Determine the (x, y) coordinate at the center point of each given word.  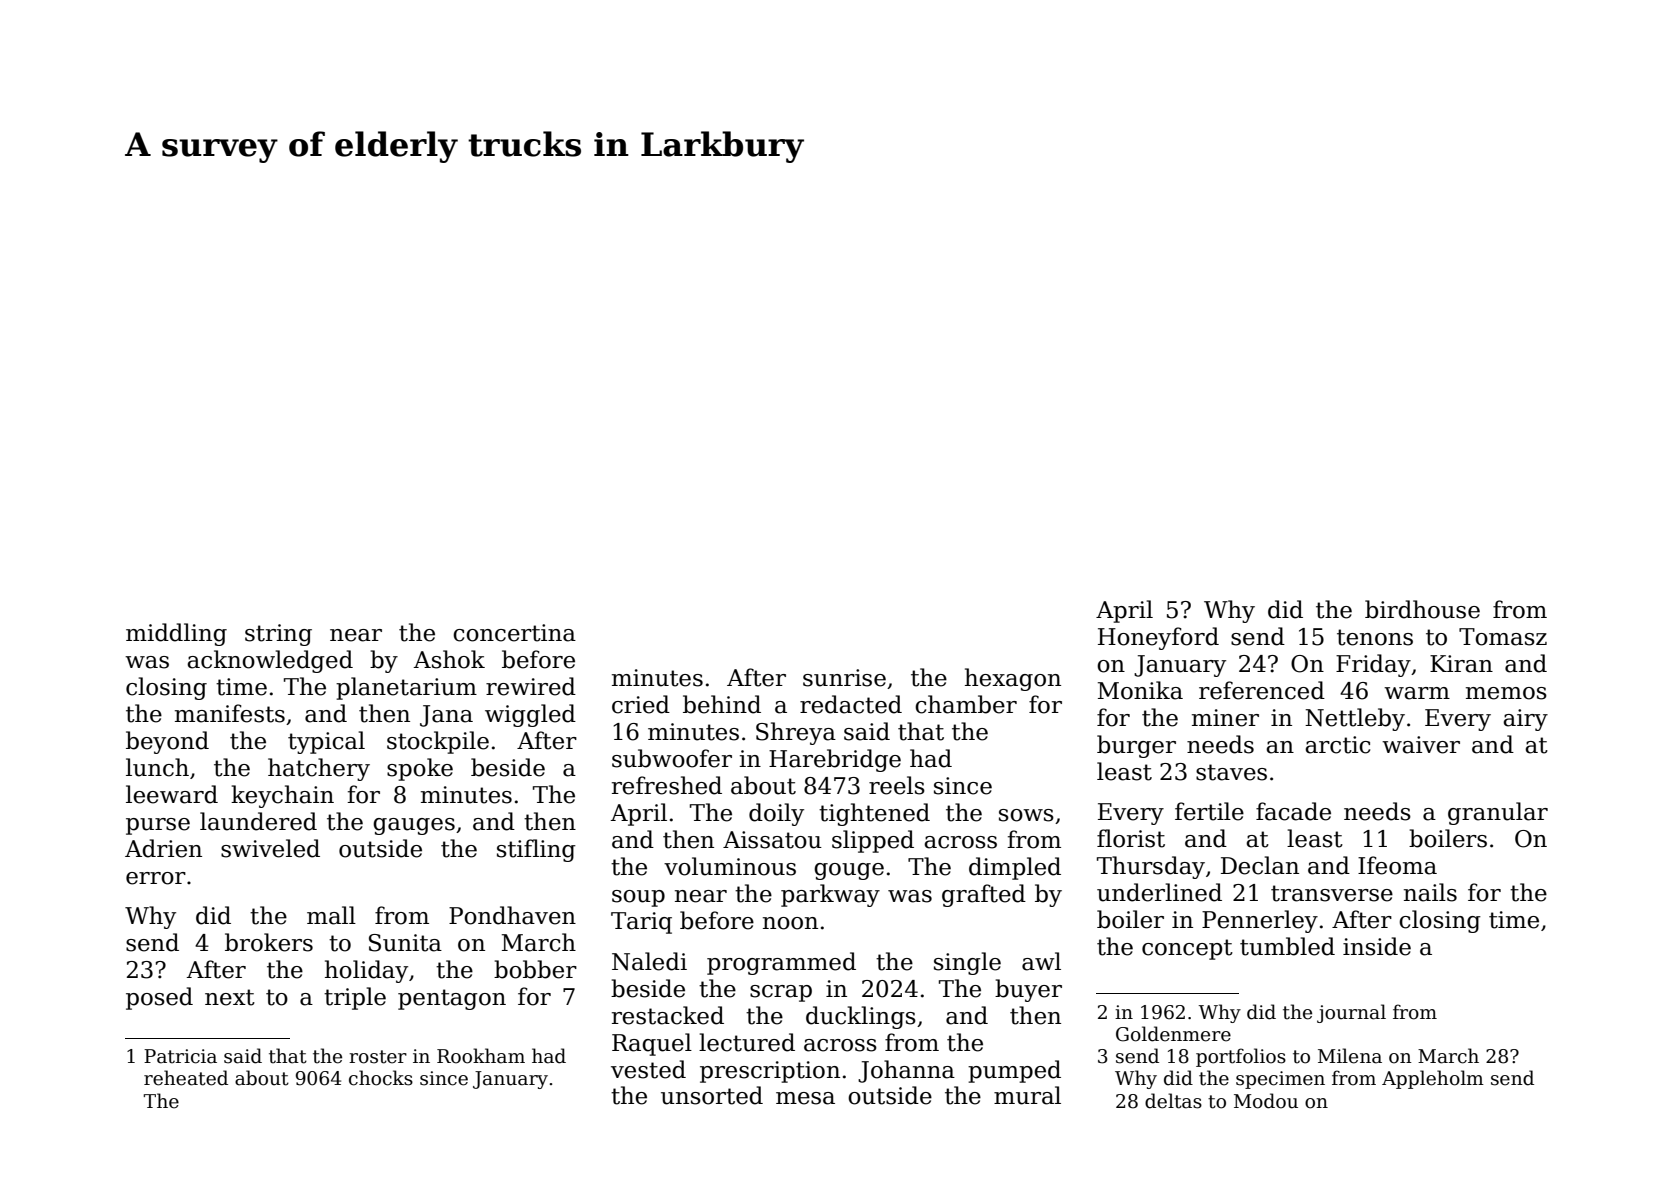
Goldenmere (1173, 1034)
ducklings (861, 1017)
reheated (186, 1078)
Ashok (449, 659)
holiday (366, 971)
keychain (282, 796)
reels (897, 785)
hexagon (1013, 679)
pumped (1014, 1071)
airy (1525, 720)
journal (1351, 1013)
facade (1293, 811)
